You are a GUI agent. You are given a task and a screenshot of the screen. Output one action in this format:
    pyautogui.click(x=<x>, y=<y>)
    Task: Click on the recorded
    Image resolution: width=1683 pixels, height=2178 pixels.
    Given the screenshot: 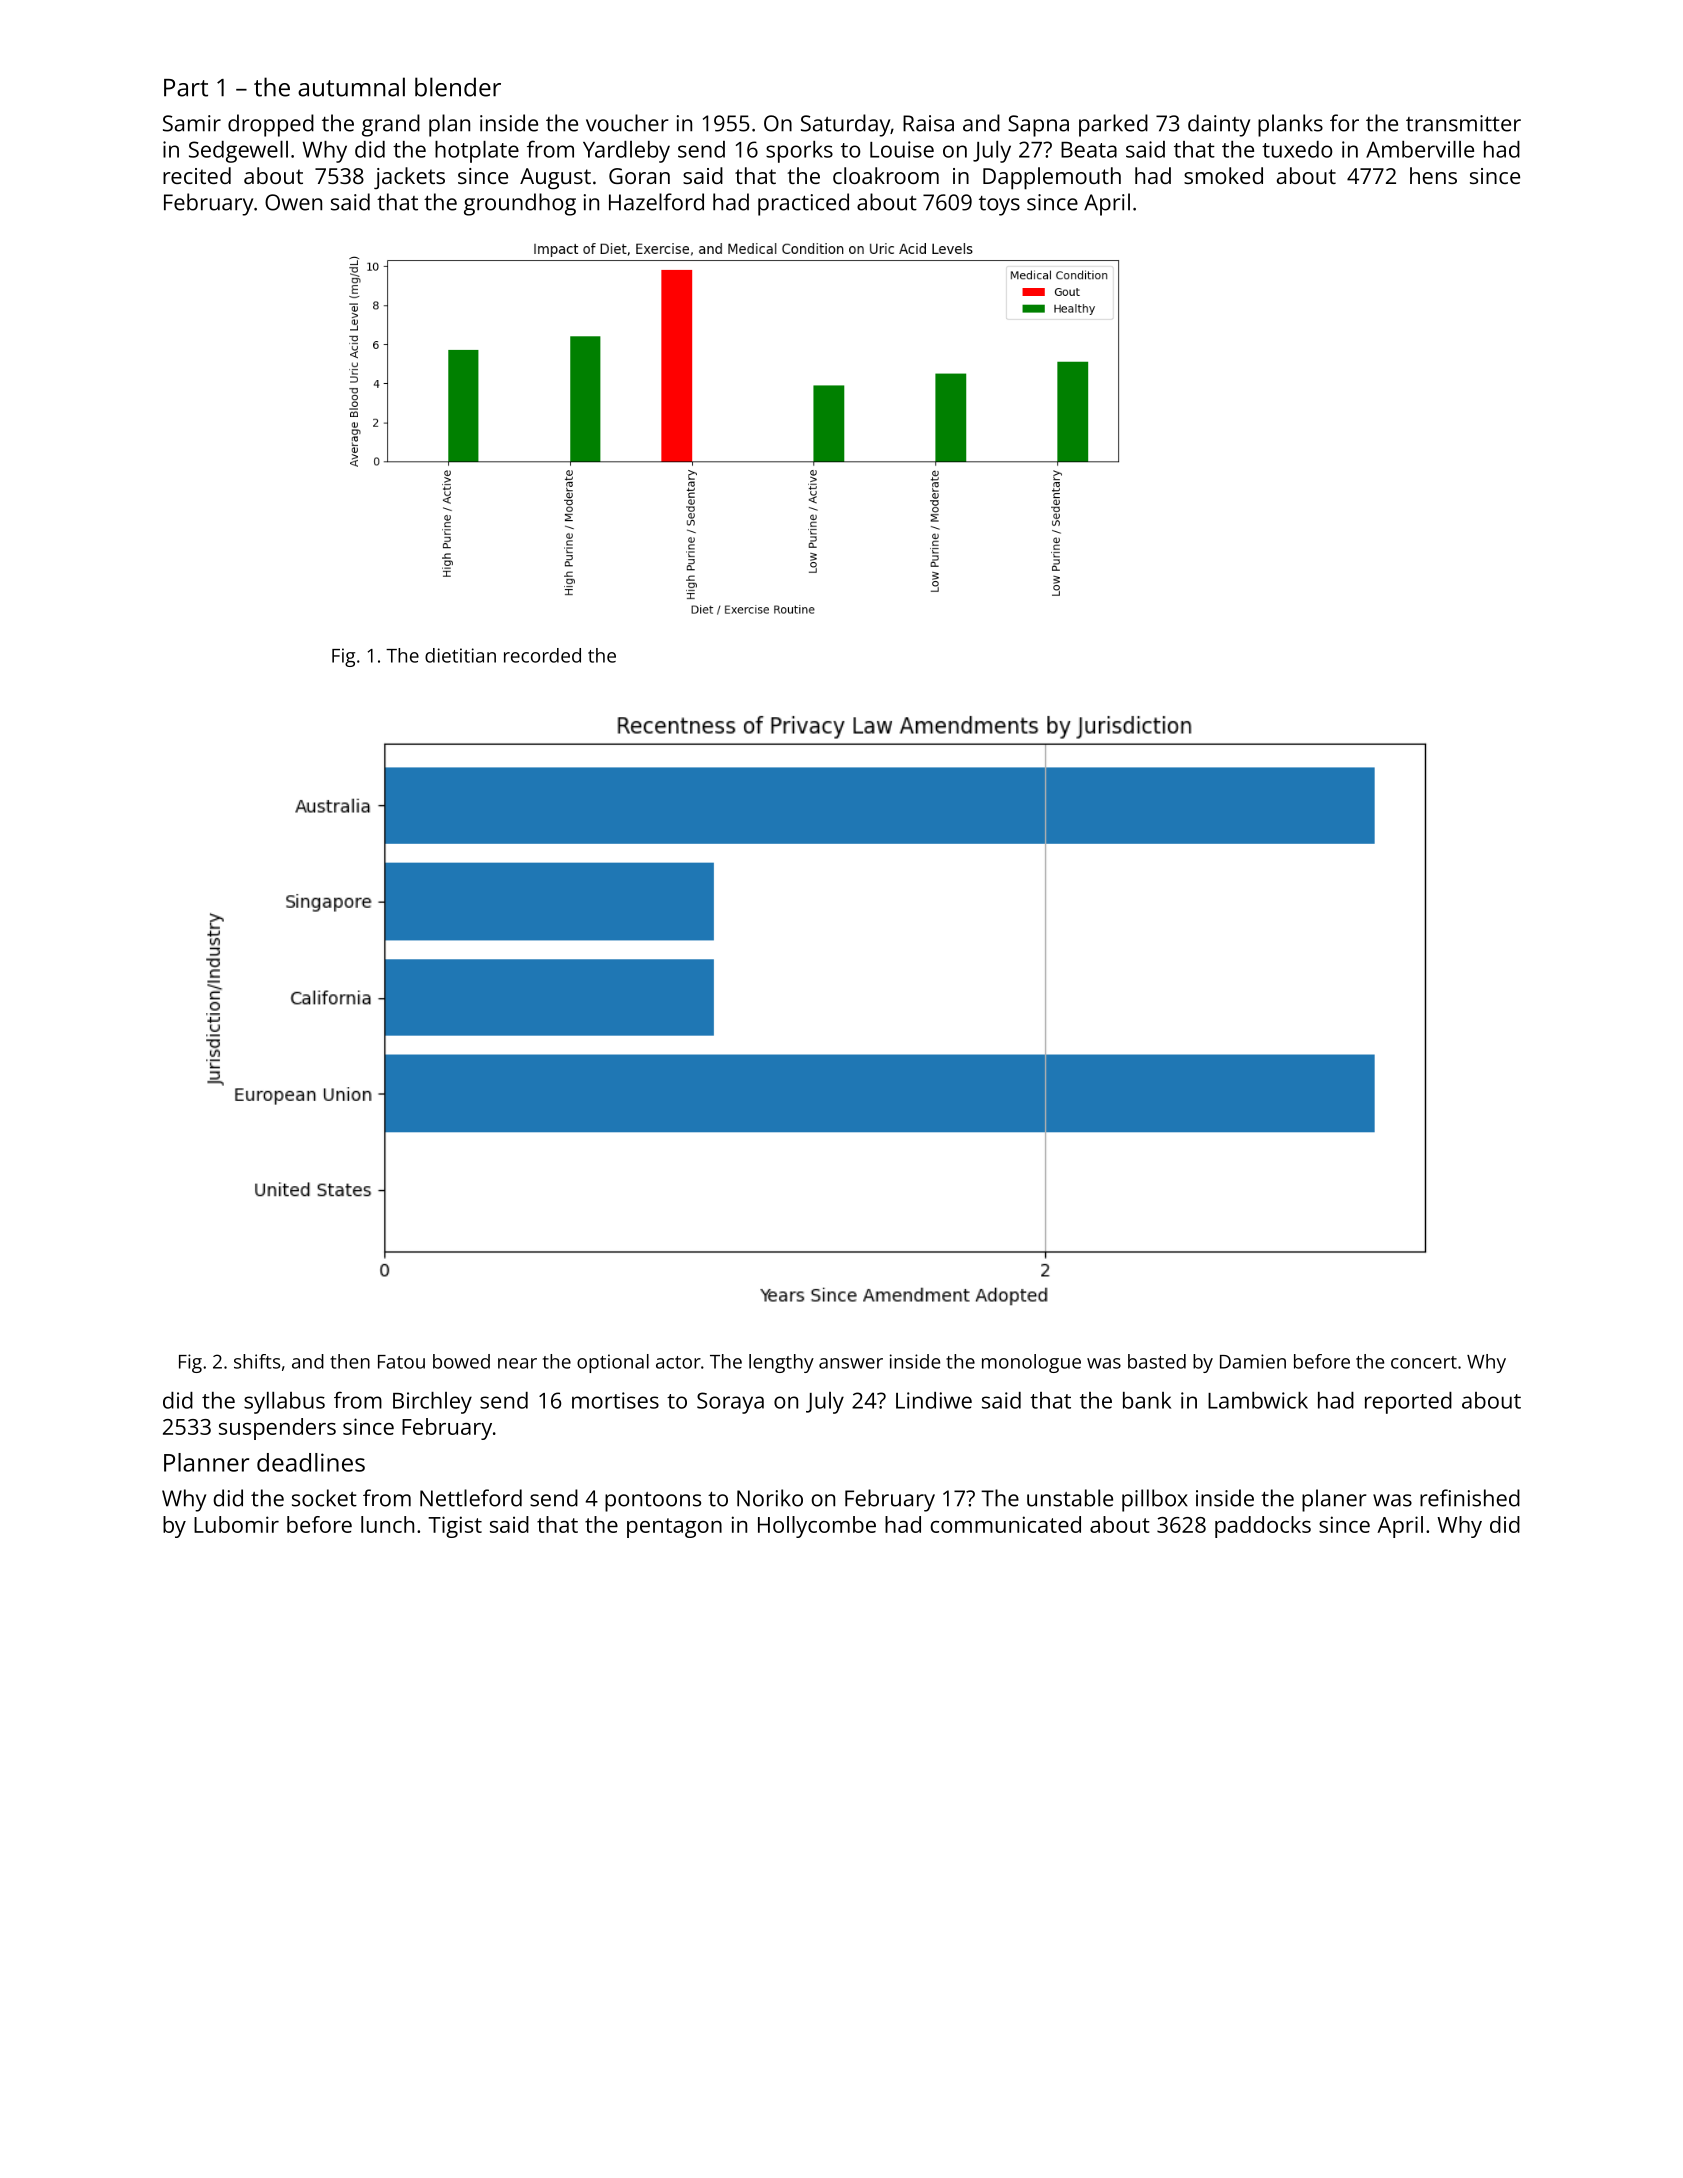 What is the action you would take?
    pyautogui.click(x=542, y=655)
